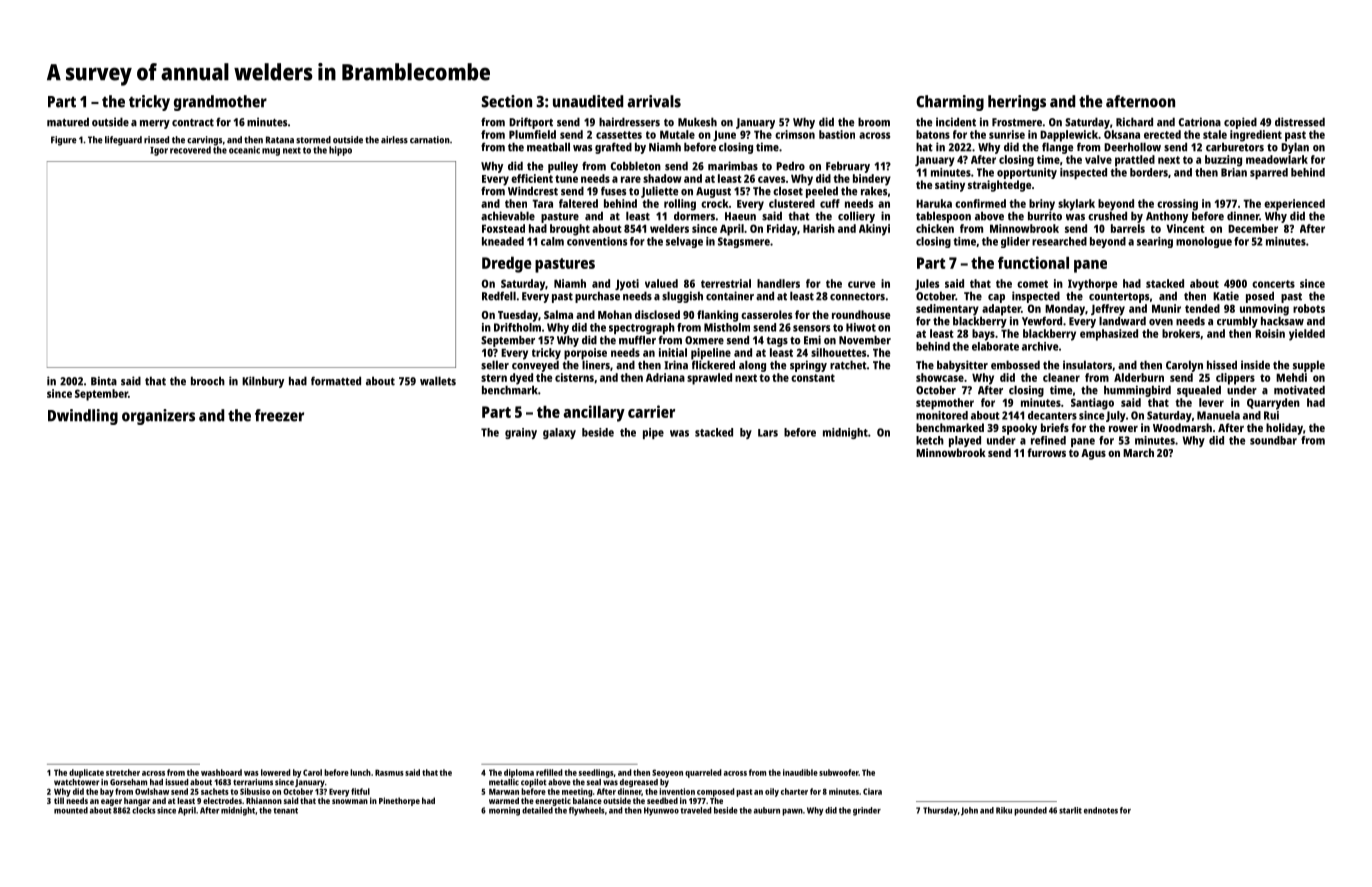 This page has width=1372, height=887. I want to click on prattled, so click(1135, 161).
